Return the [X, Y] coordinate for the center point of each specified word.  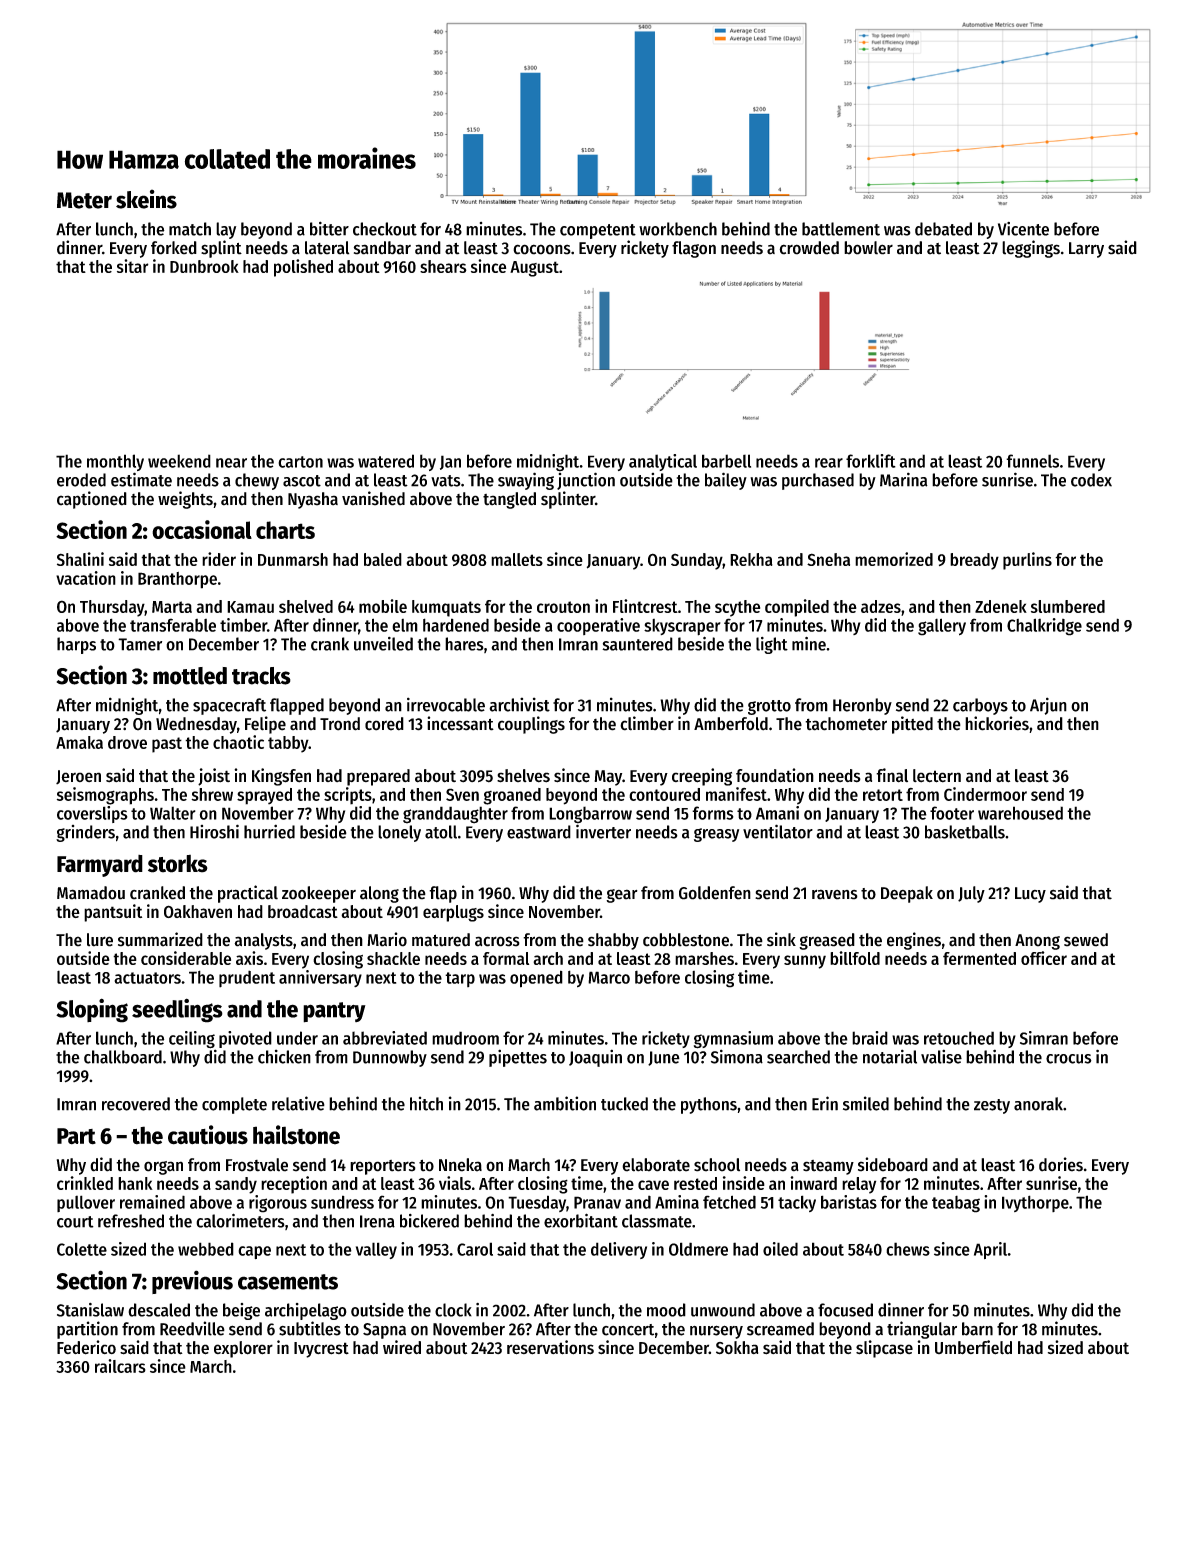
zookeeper [319, 894]
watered [386, 461]
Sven [462, 794]
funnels [1032, 461]
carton [300, 462]
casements [288, 1282]
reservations [550, 1347]
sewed [1086, 940]
